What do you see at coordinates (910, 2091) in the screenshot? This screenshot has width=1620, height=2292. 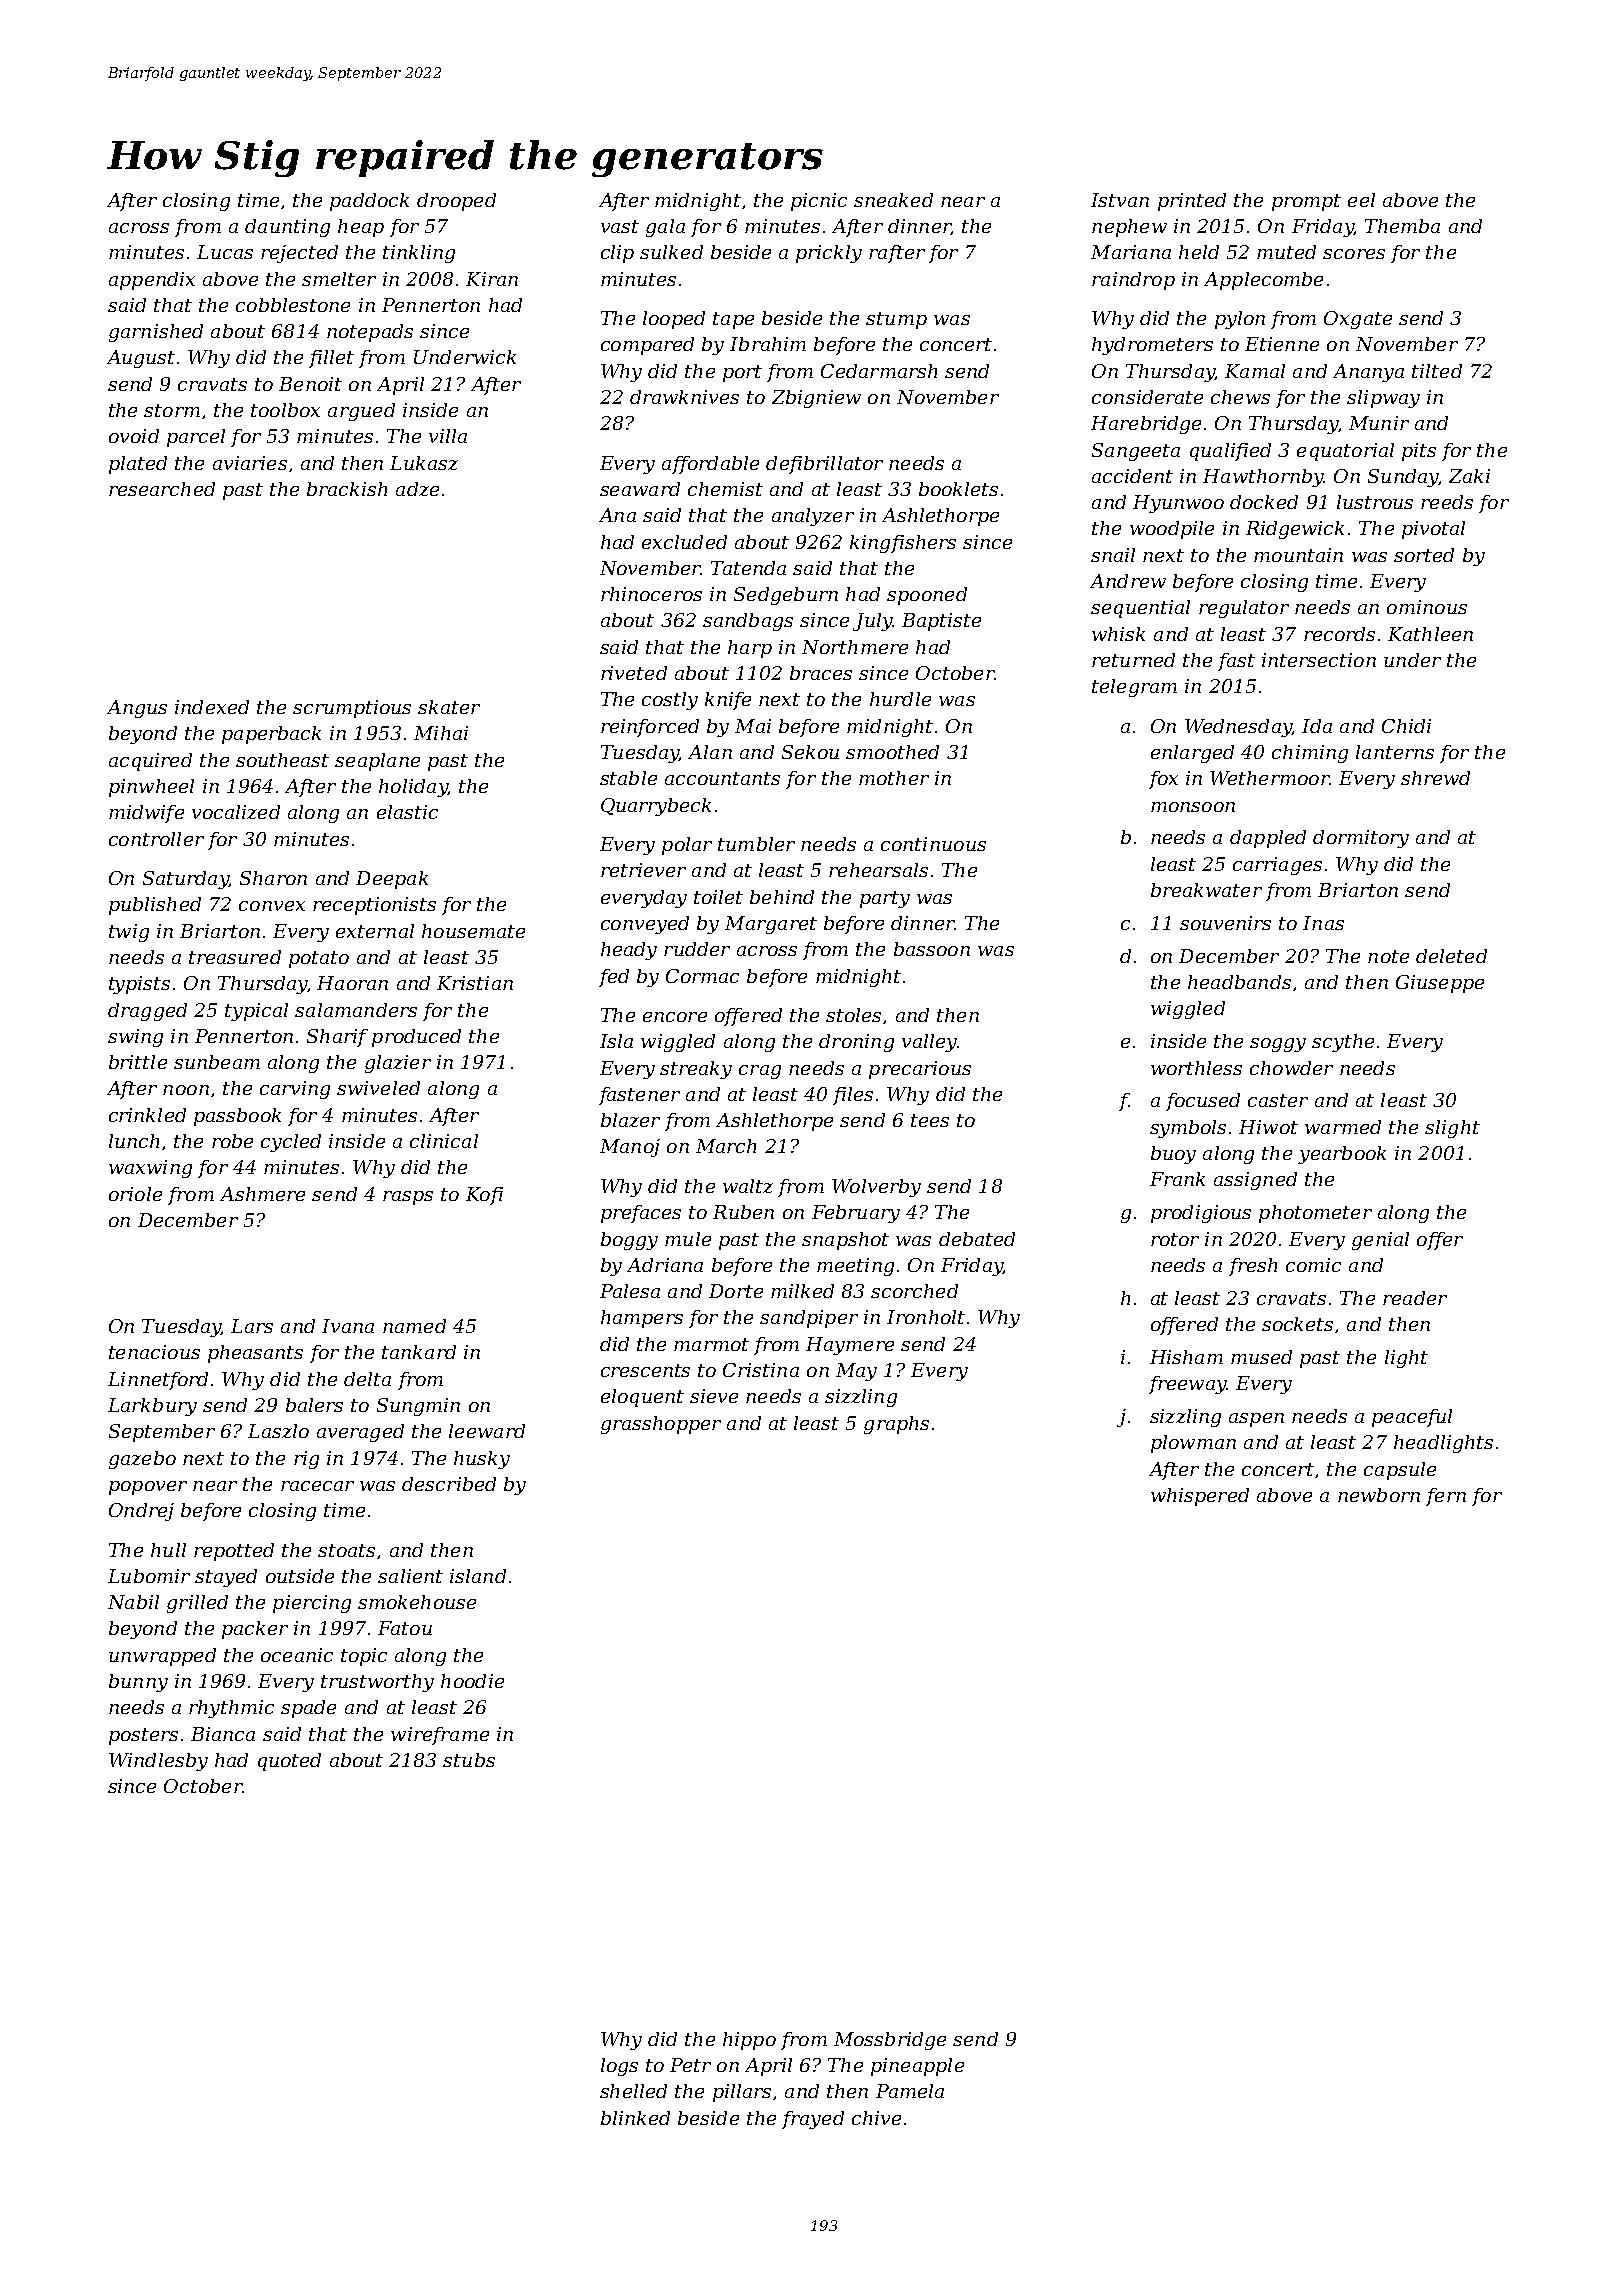 I see `Pamela` at bounding box center [910, 2091].
